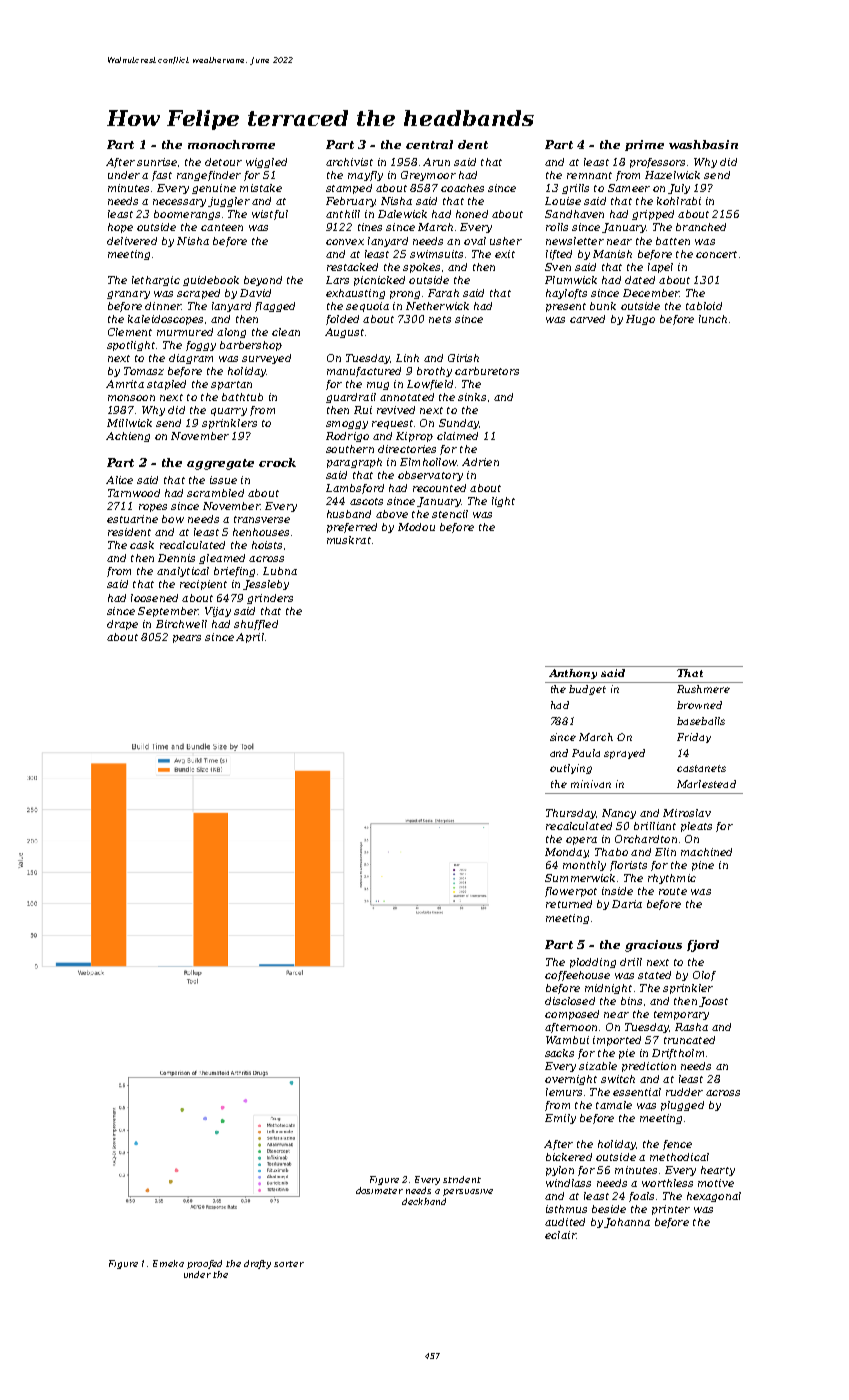  Describe the element at coordinates (559, 1053) in the screenshot. I see `sacks` at that location.
